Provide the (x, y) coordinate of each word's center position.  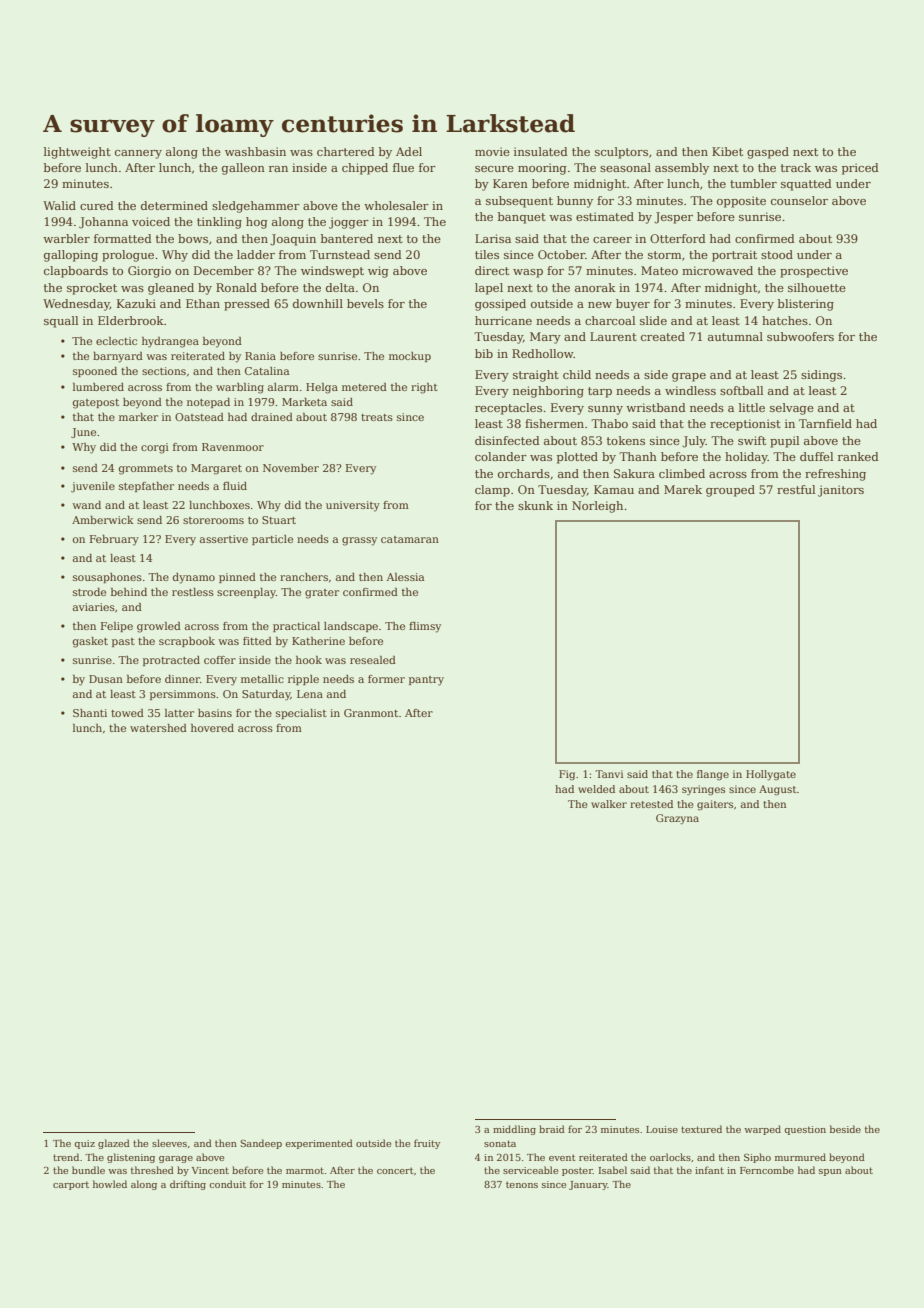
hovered (212, 728)
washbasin (255, 151)
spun (830, 1172)
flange (713, 775)
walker (609, 804)
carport (71, 1185)
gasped (768, 153)
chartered (346, 151)
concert (395, 1170)
